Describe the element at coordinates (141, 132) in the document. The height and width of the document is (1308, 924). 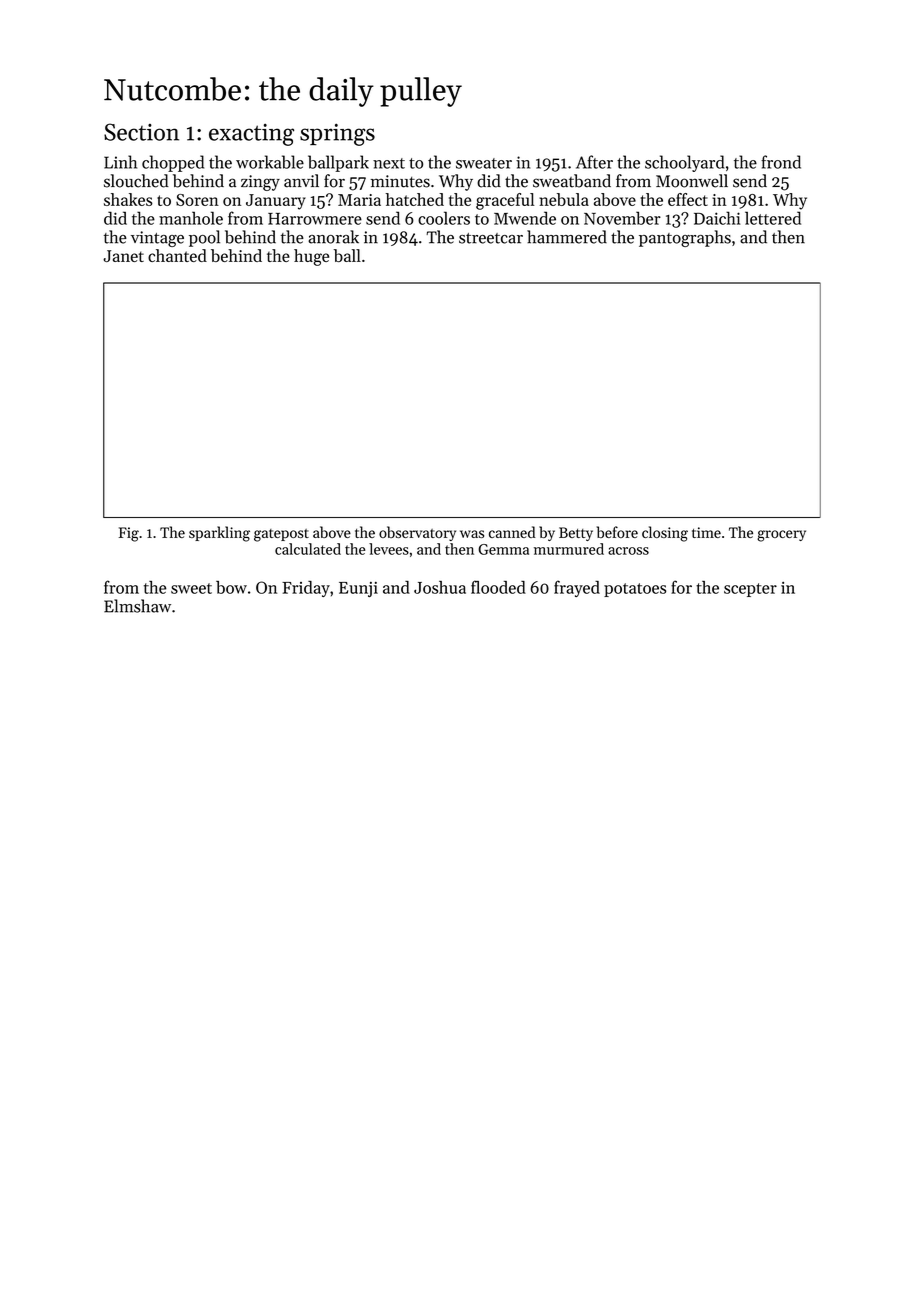
I see `Section` at that location.
